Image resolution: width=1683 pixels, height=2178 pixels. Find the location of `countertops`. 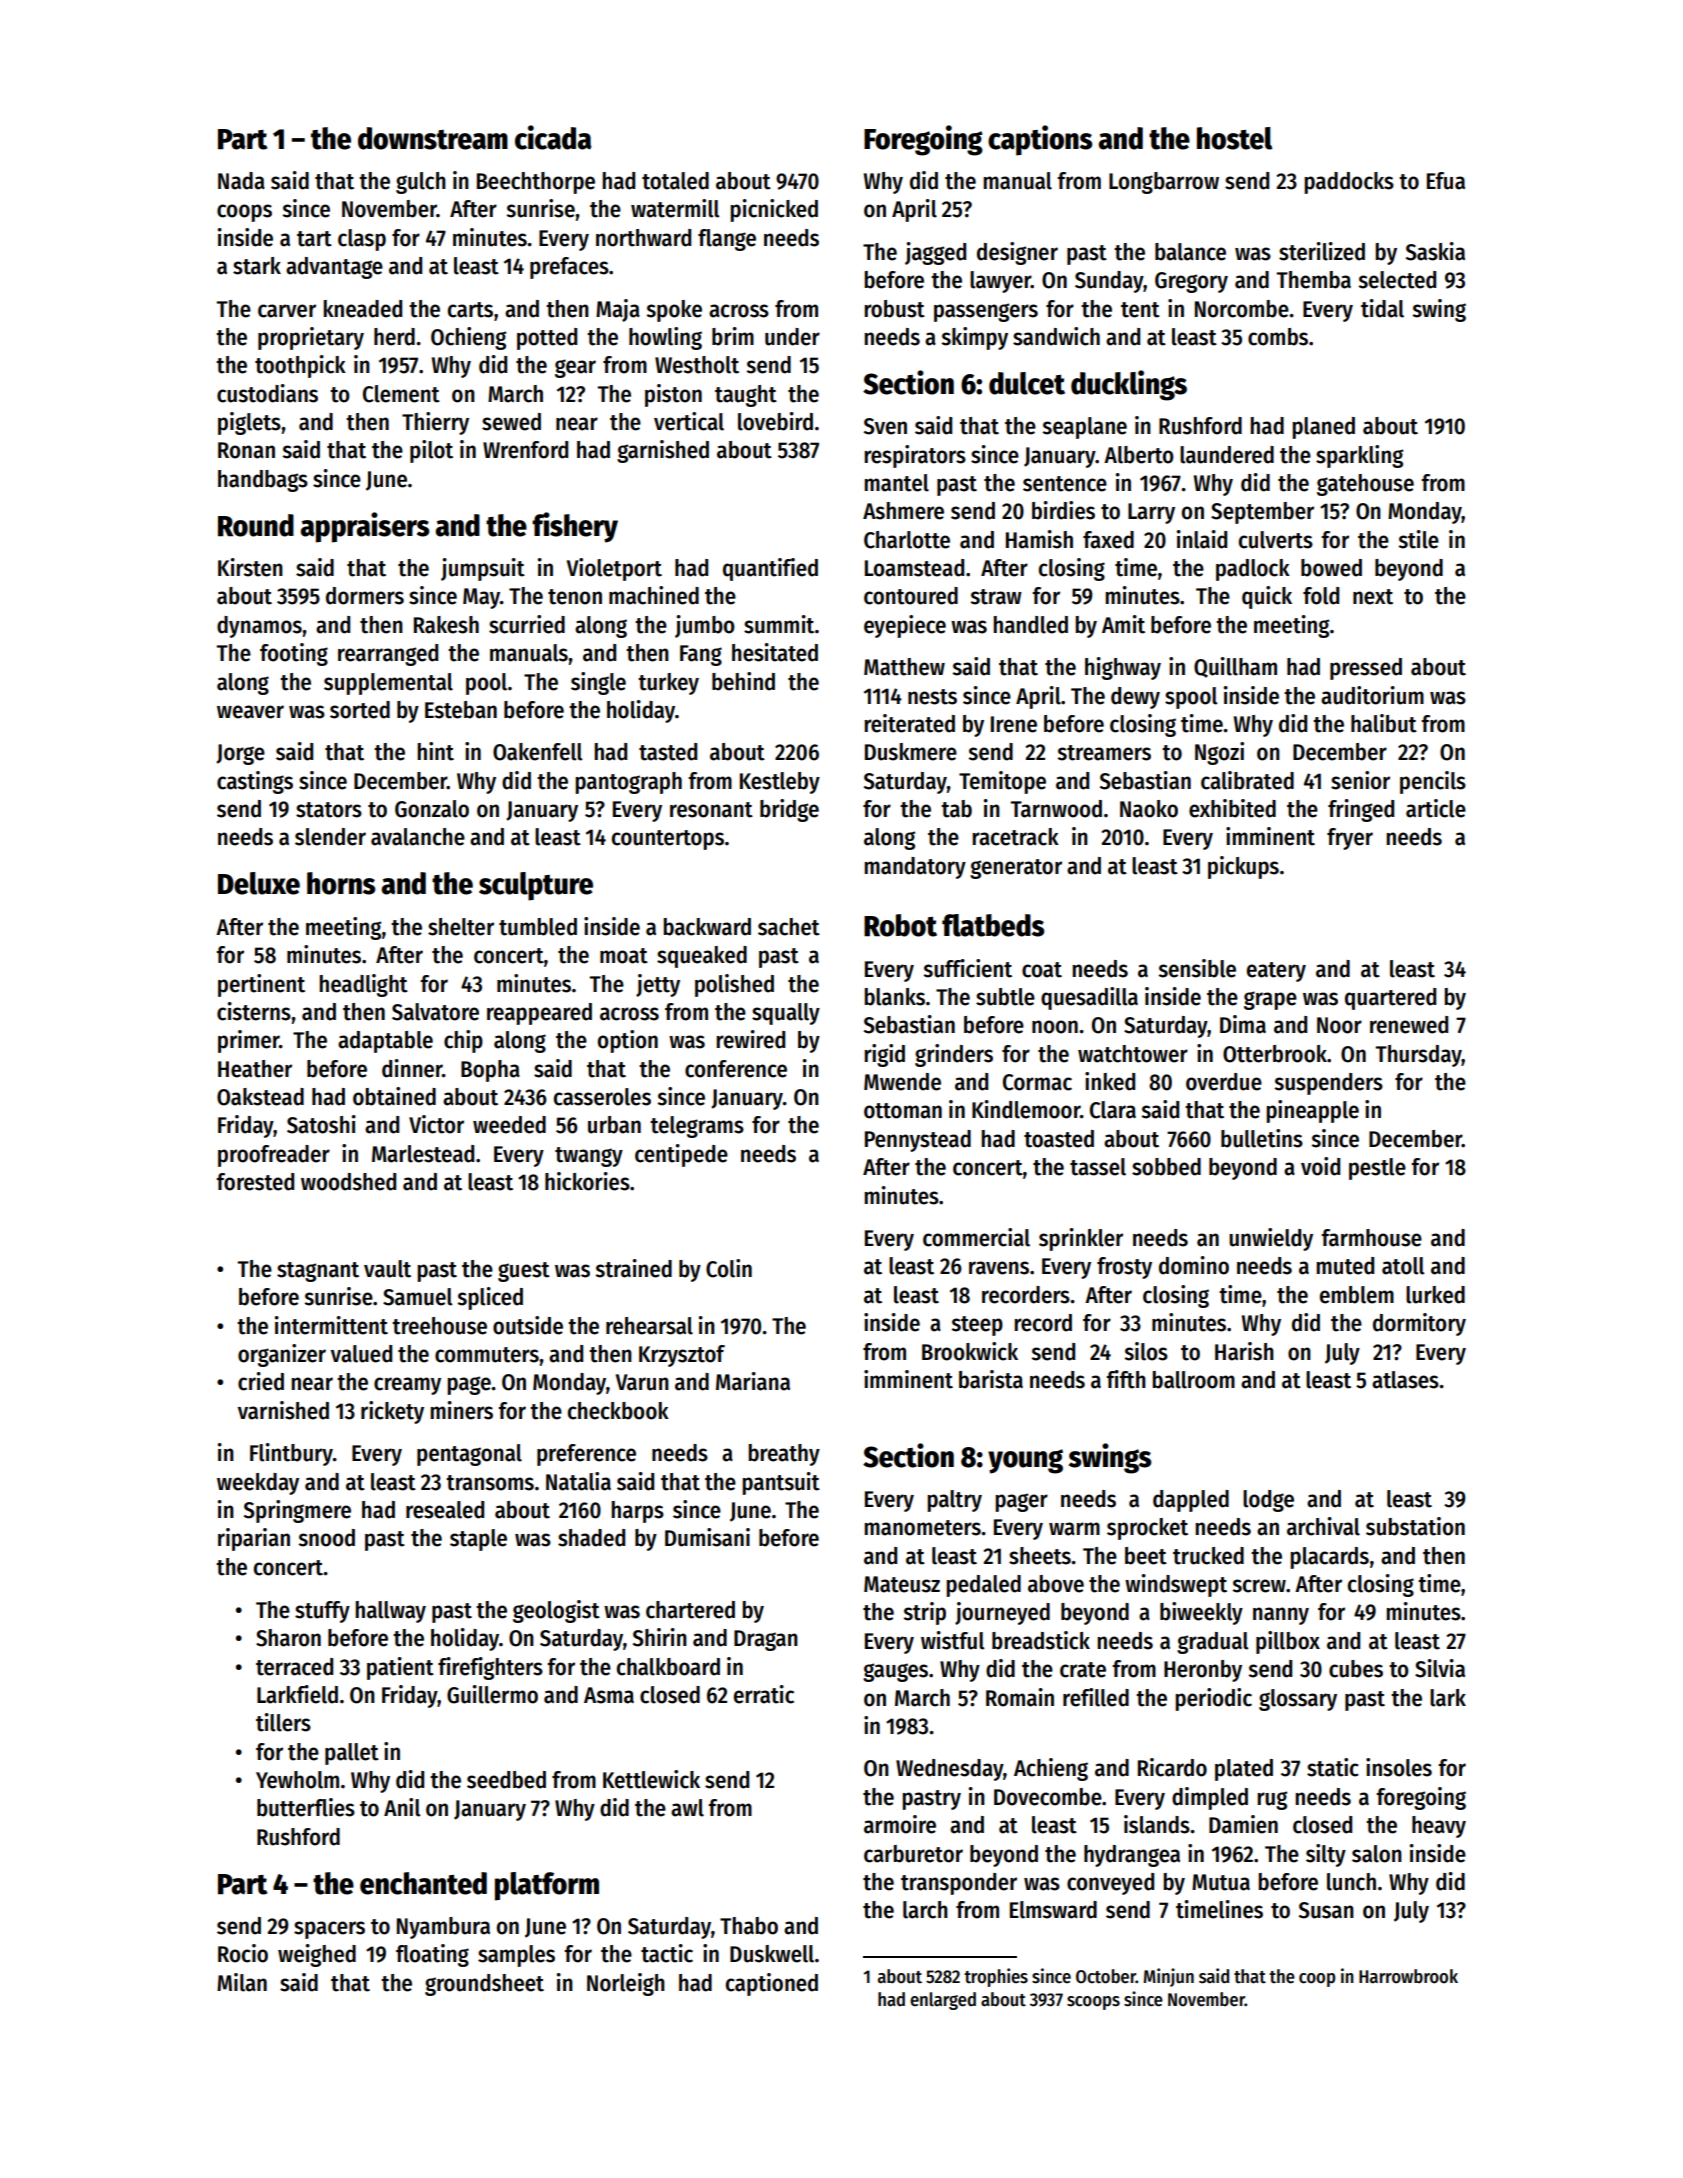

countertops is located at coordinates (668, 840).
